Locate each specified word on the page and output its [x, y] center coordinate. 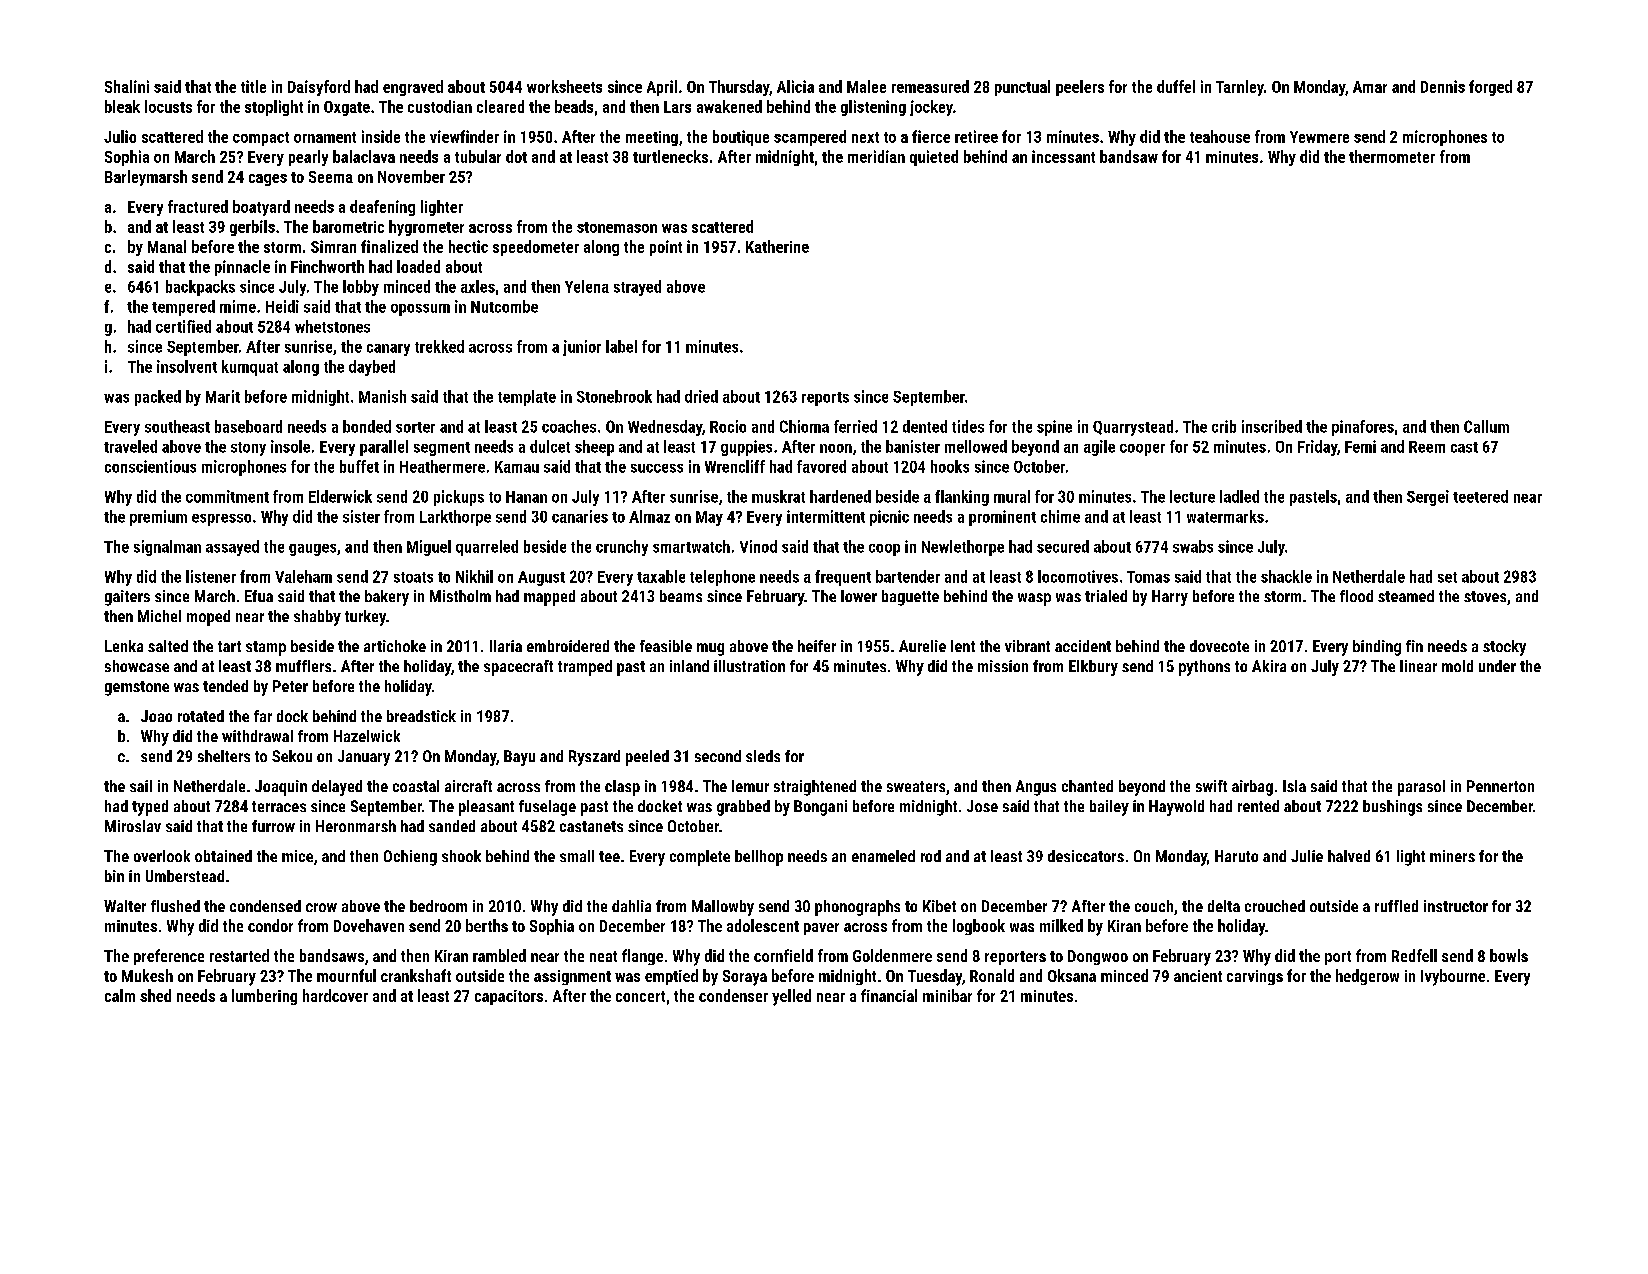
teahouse [1220, 136]
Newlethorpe [963, 548]
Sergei [1428, 498]
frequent [843, 578]
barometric [348, 226]
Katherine [777, 246]
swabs [1193, 546]
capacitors [509, 997]
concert [640, 996]
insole [290, 446]
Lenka [124, 646]
